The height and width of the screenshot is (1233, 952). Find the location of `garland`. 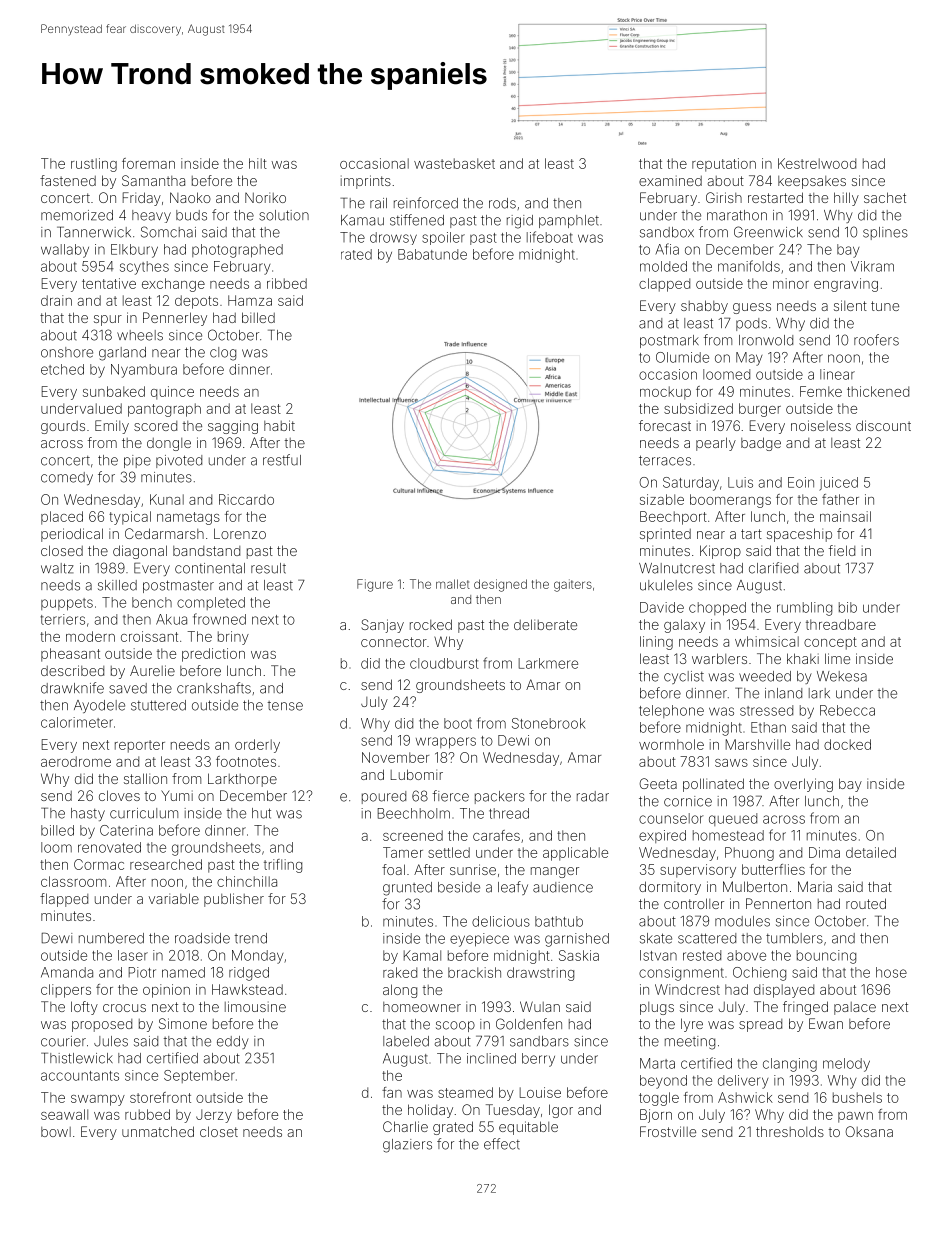

garland is located at coordinates (122, 354).
